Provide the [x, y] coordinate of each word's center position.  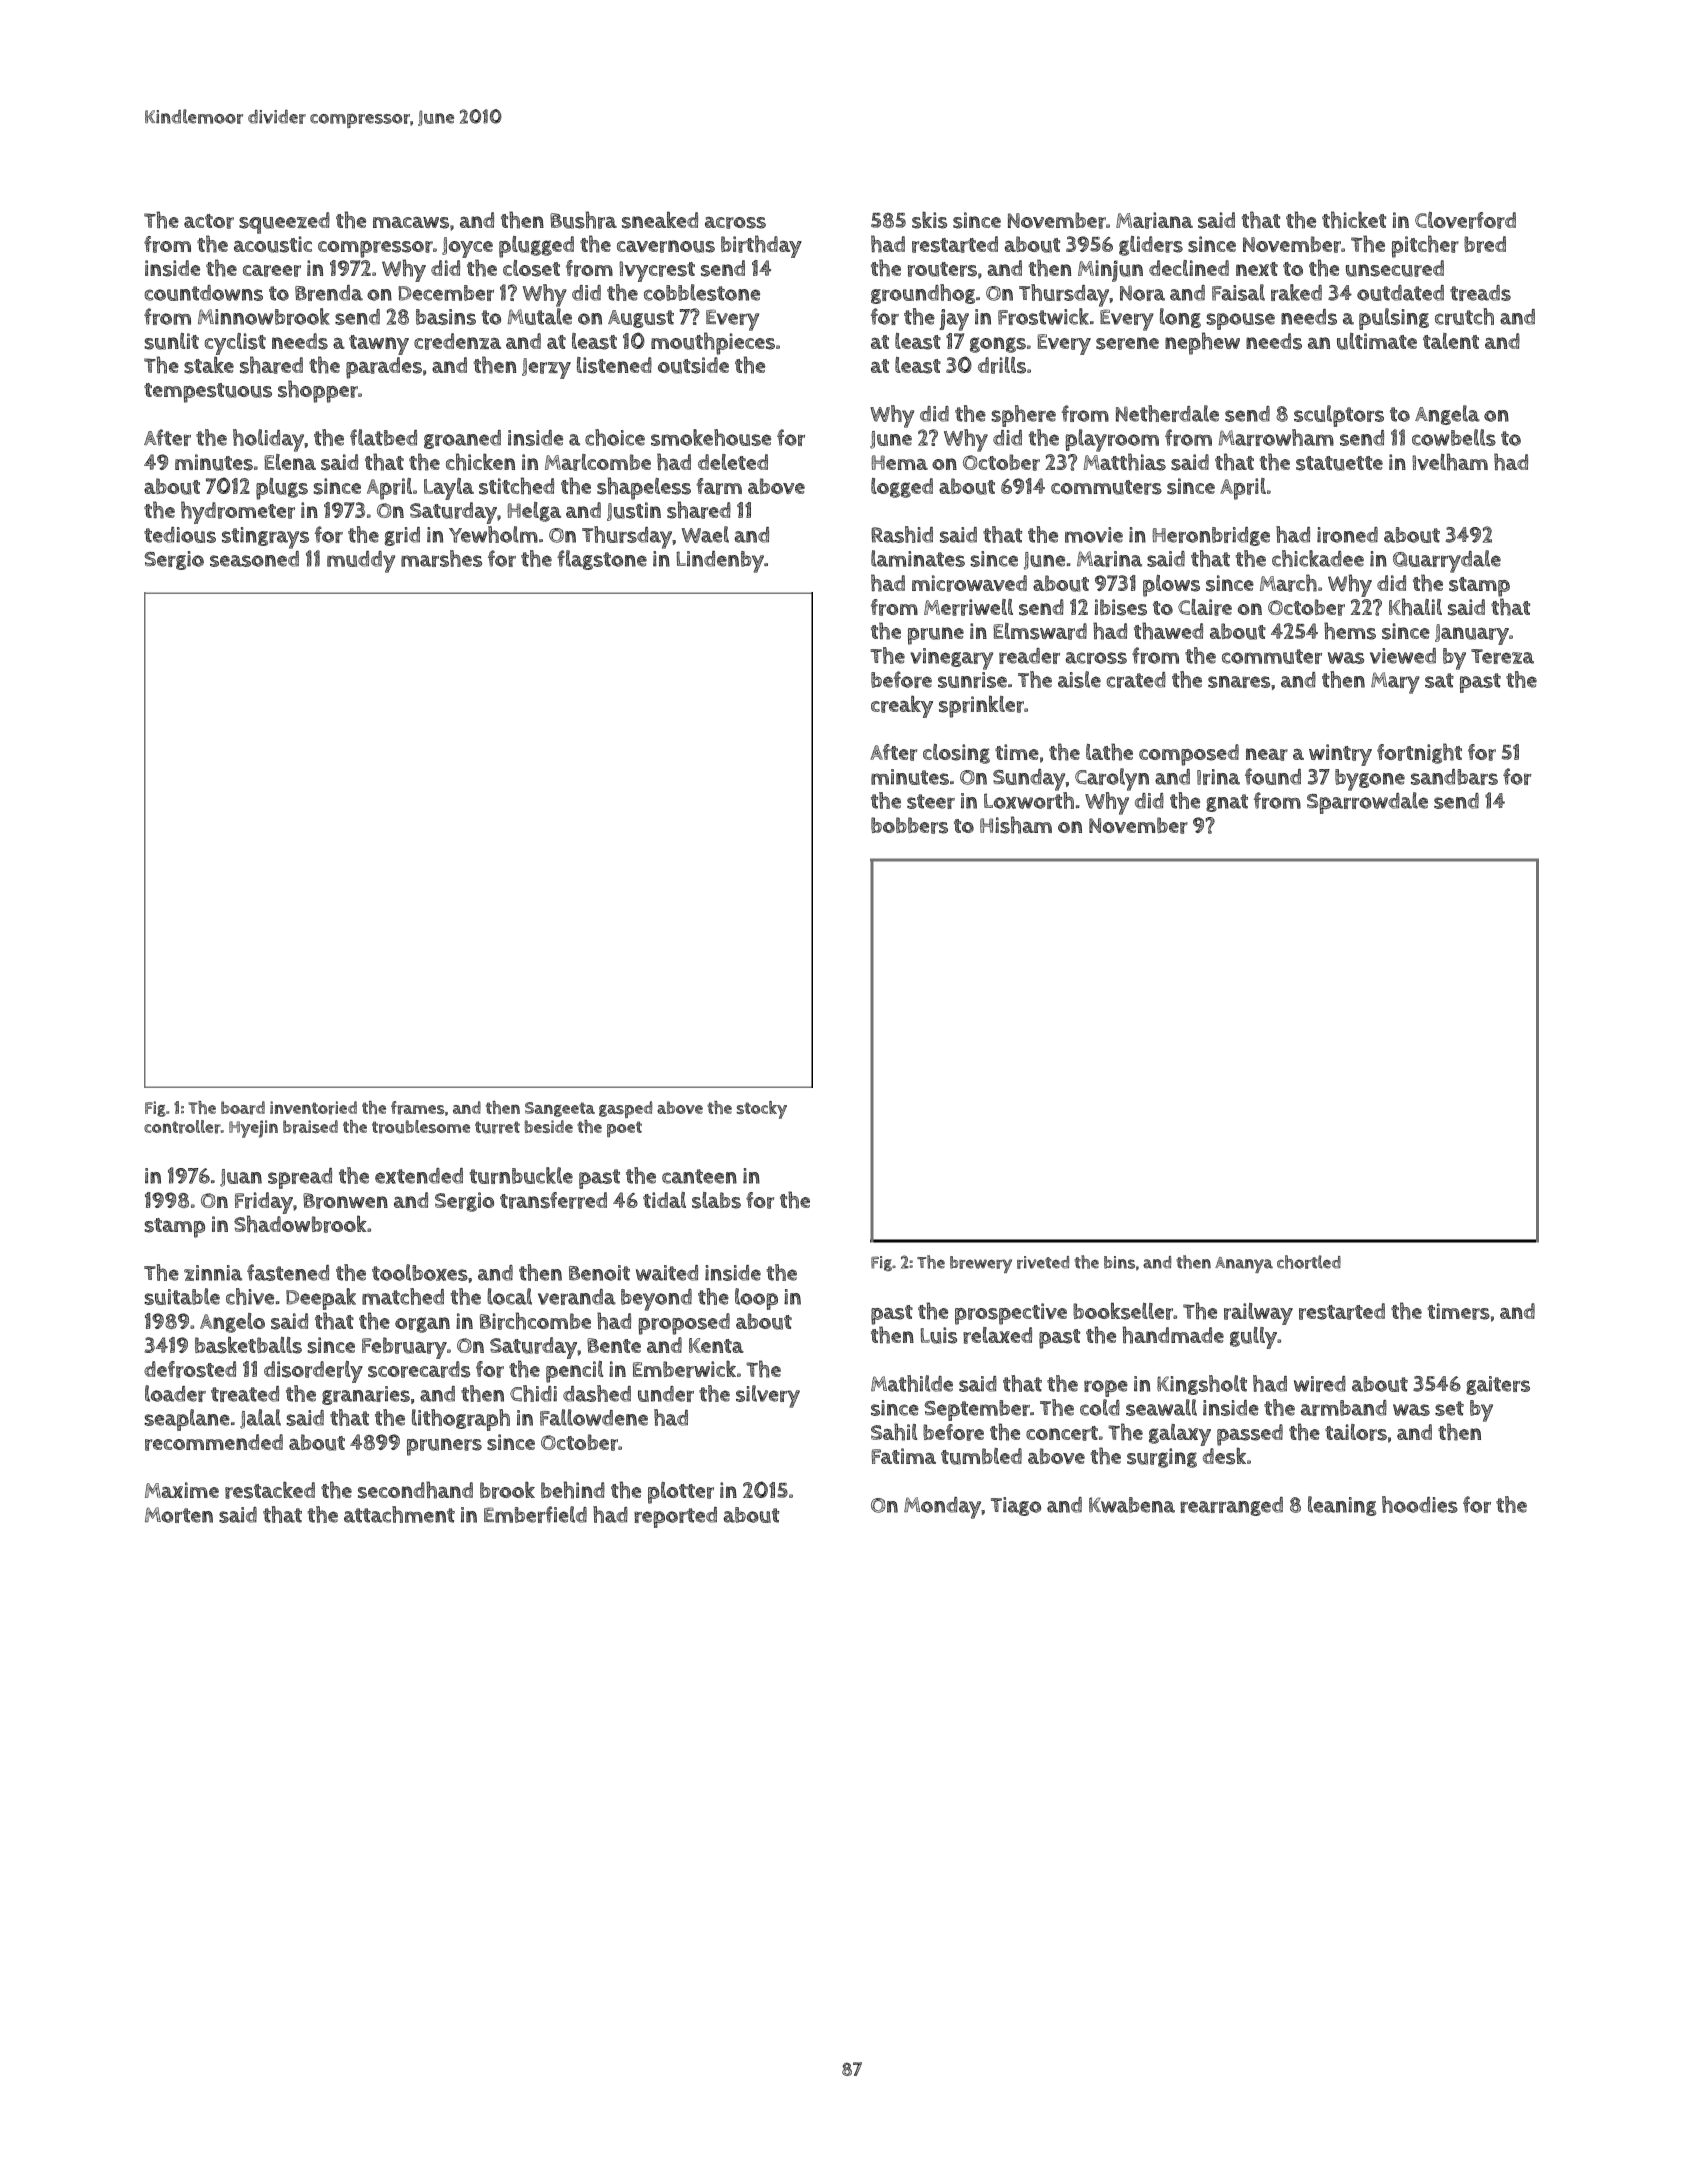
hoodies [1420, 1504]
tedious [180, 535]
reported [675, 1517]
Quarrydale [1447, 561]
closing [956, 754]
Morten [179, 1515]
